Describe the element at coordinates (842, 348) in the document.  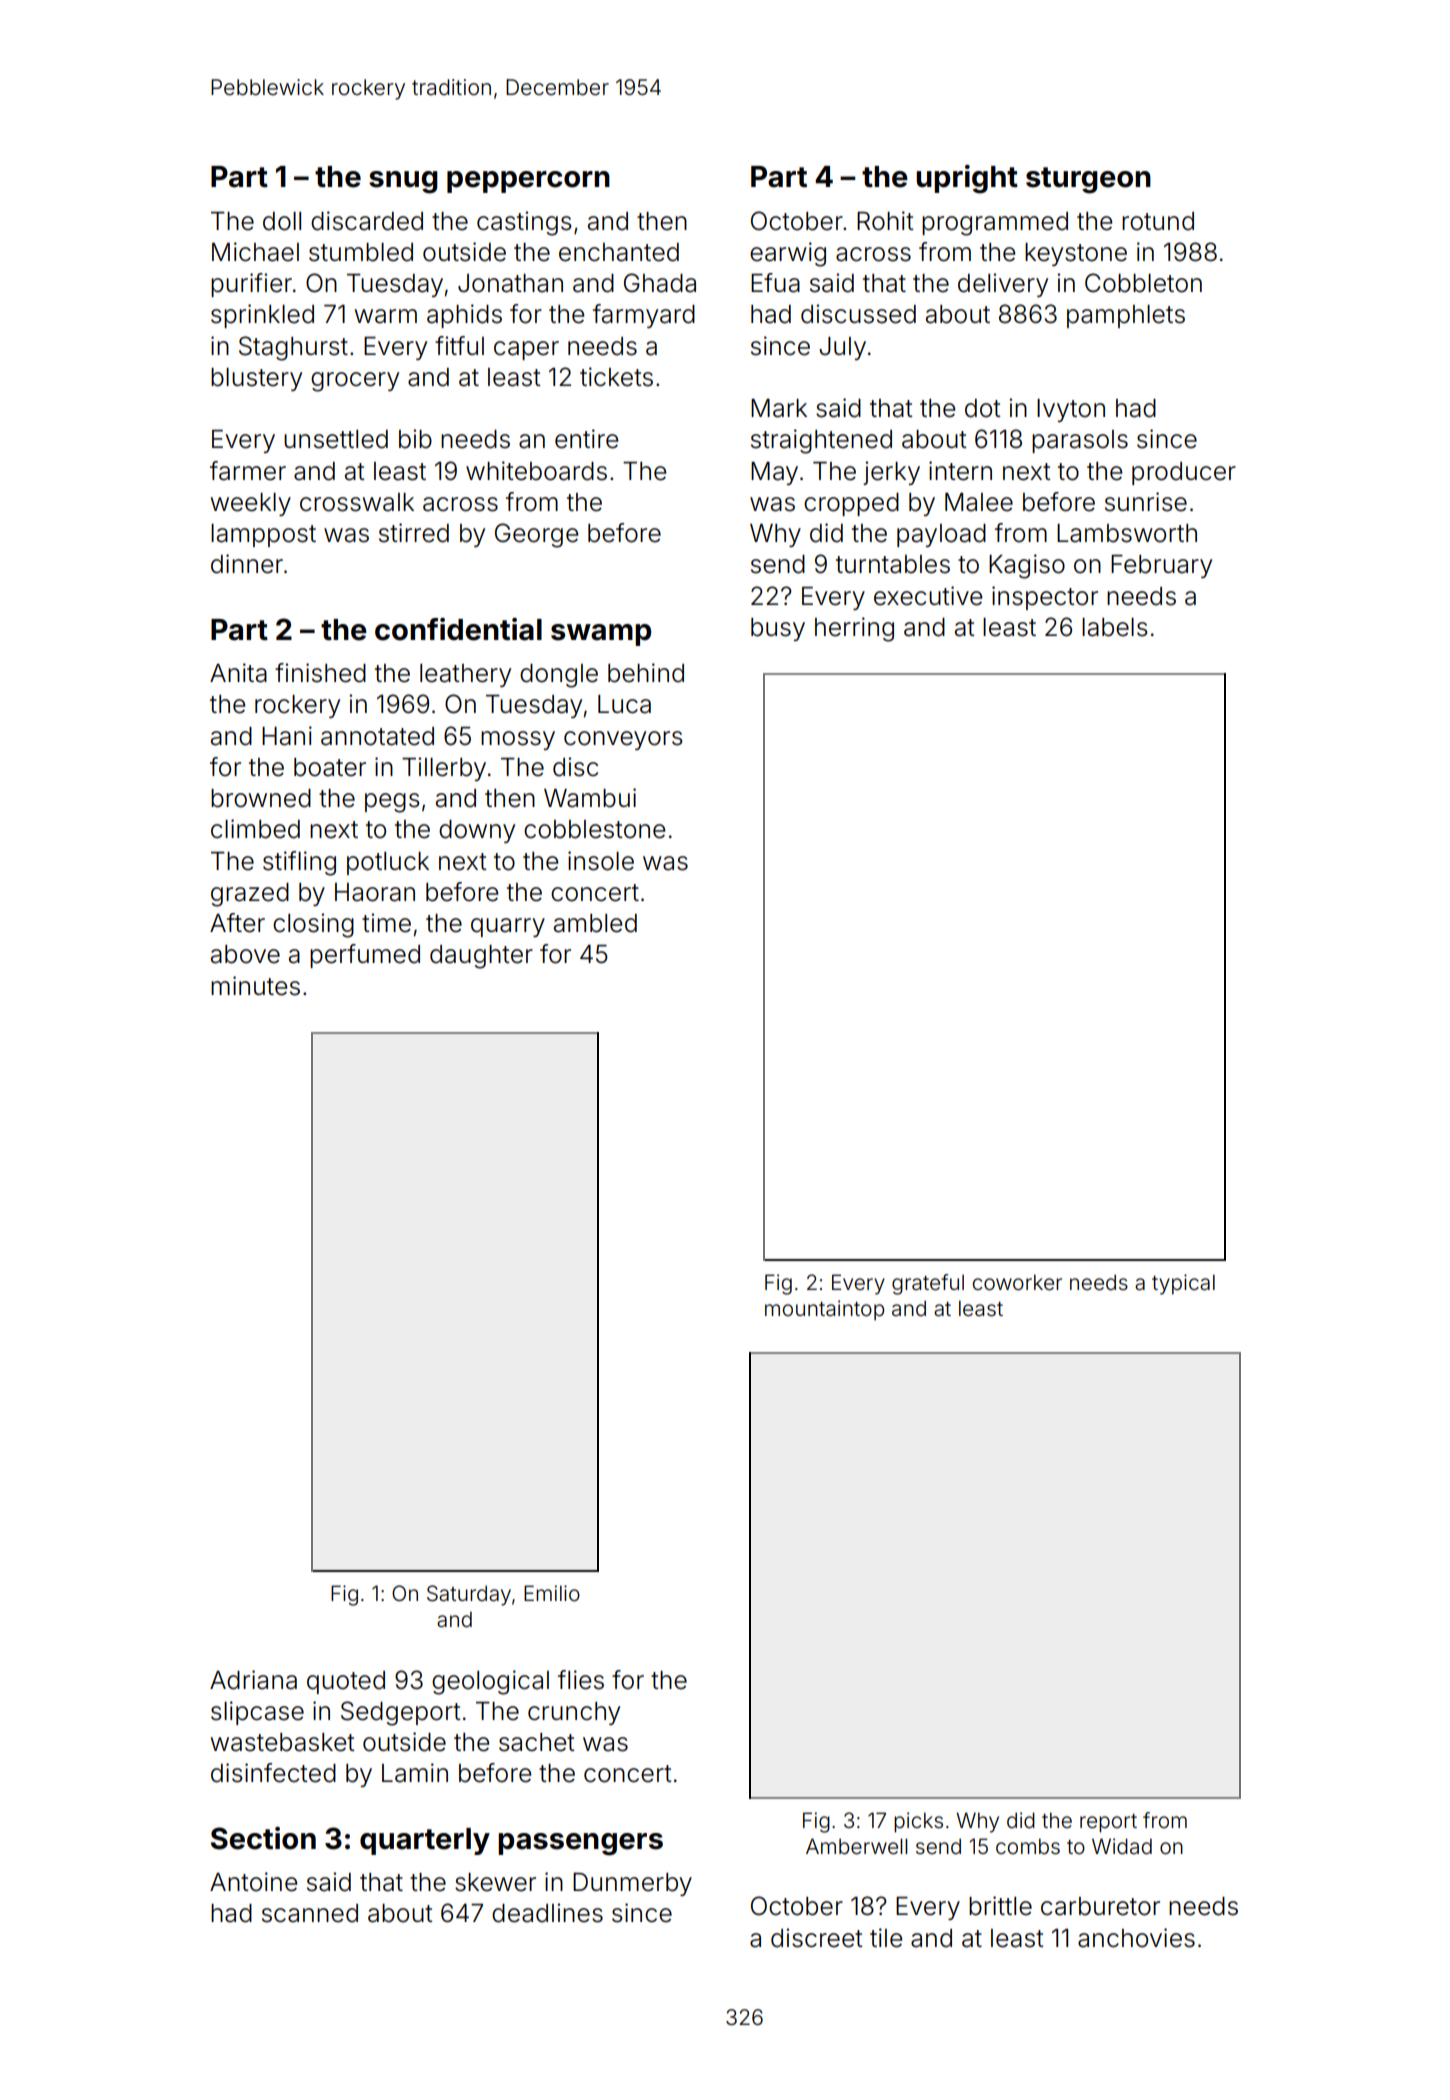
I see `July` at that location.
